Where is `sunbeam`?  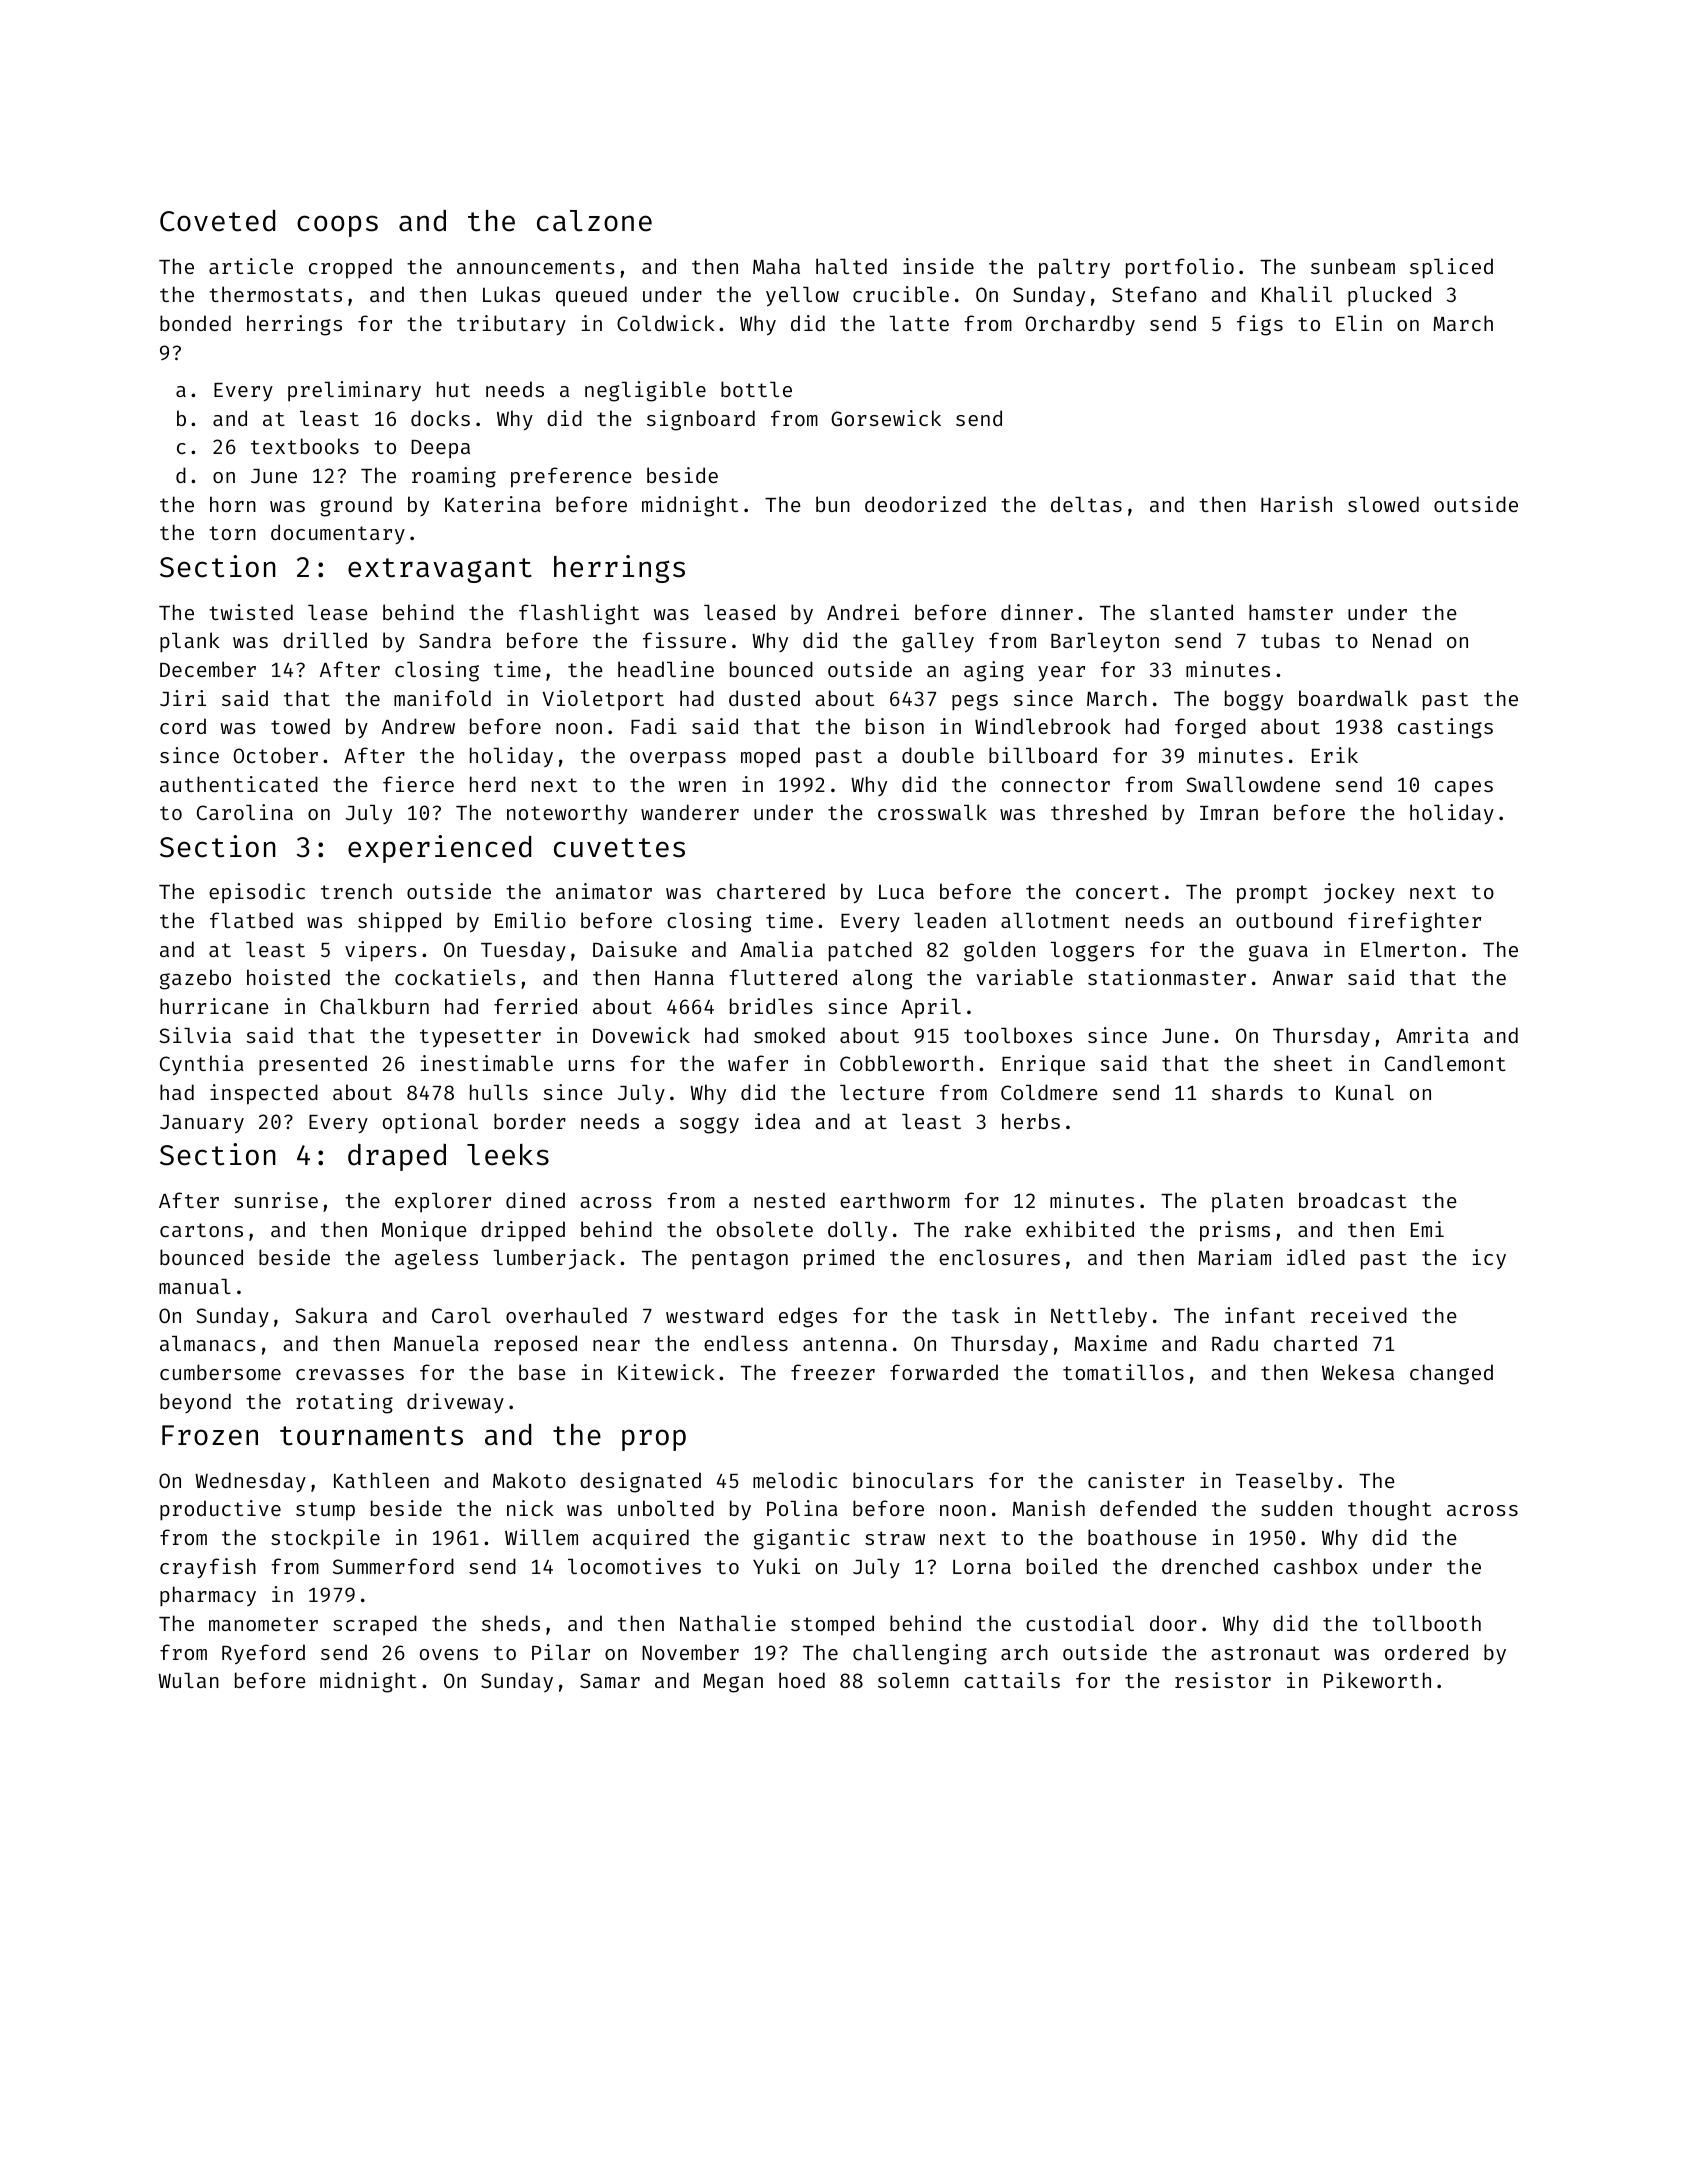 sunbeam is located at coordinates (1353, 266).
